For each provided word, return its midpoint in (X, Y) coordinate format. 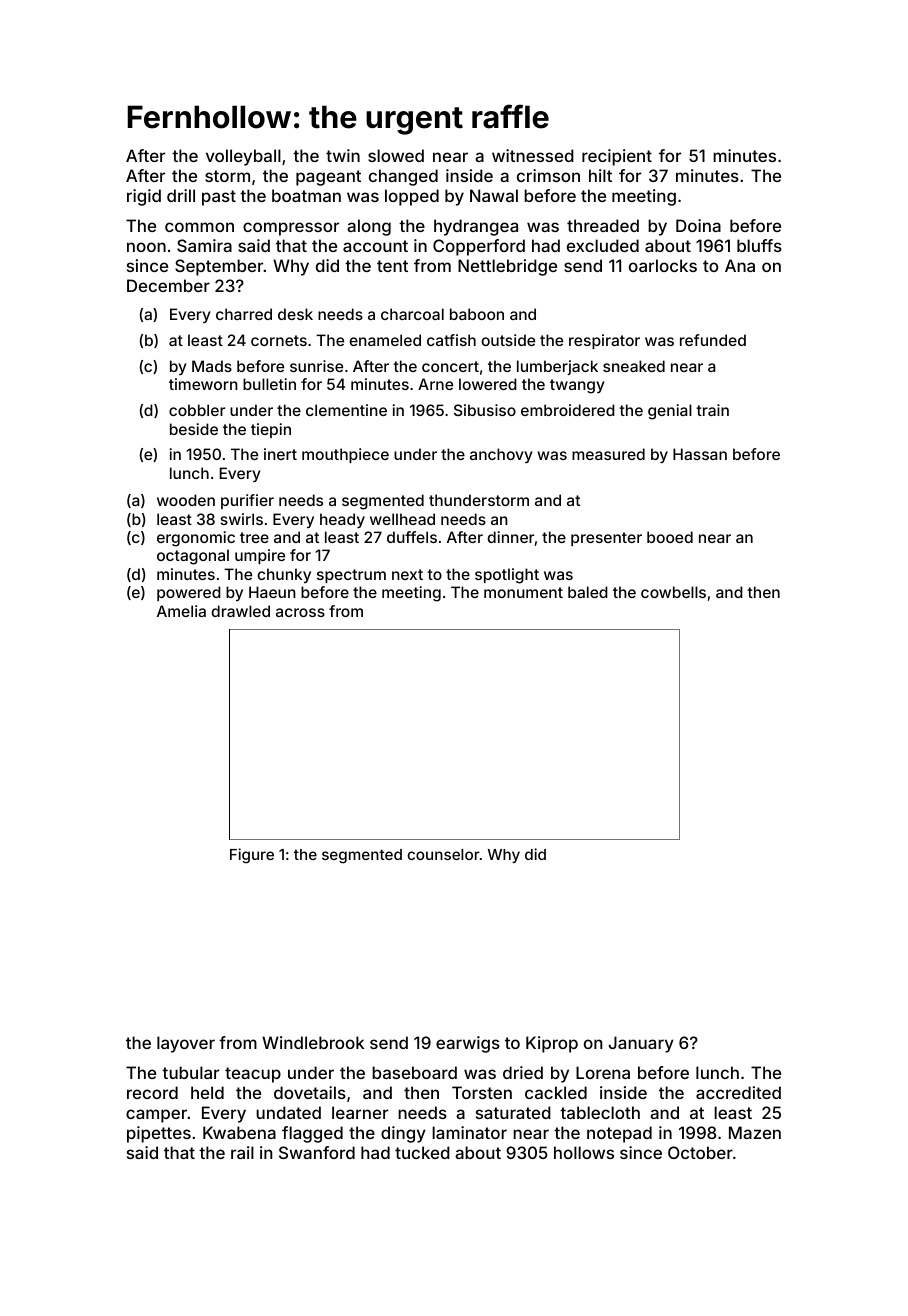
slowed (396, 155)
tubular (190, 1072)
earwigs (468, 1044)
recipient (617, 157)
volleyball (243, 157)
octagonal (193, 557)
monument (523, 592)
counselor (443, 854)
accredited (738, 1092)
